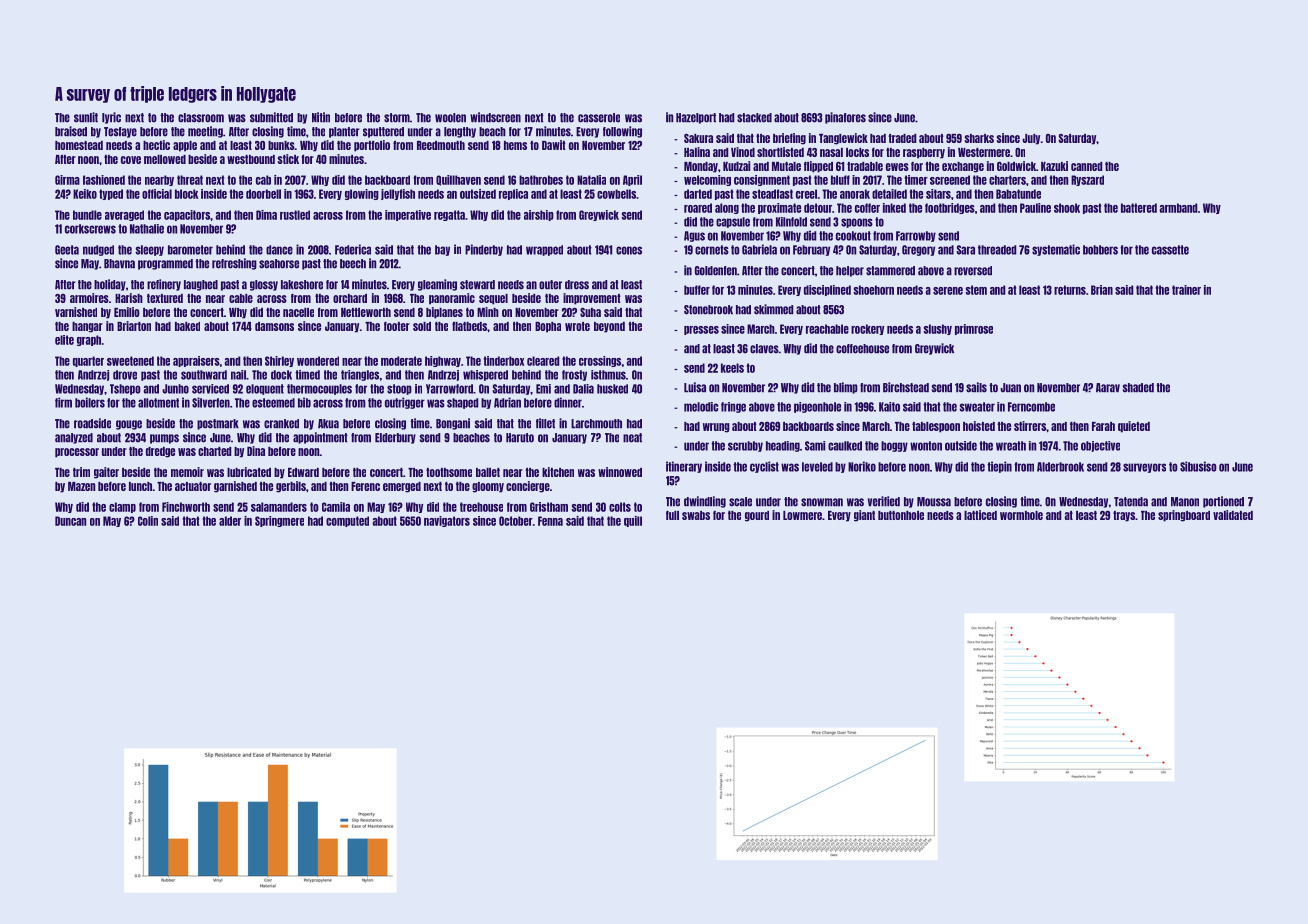 This screenshot has height=924, width=1308. Describe the element at coordinates (291, 487) in the screenshot. I see `gerbils` at that location.
